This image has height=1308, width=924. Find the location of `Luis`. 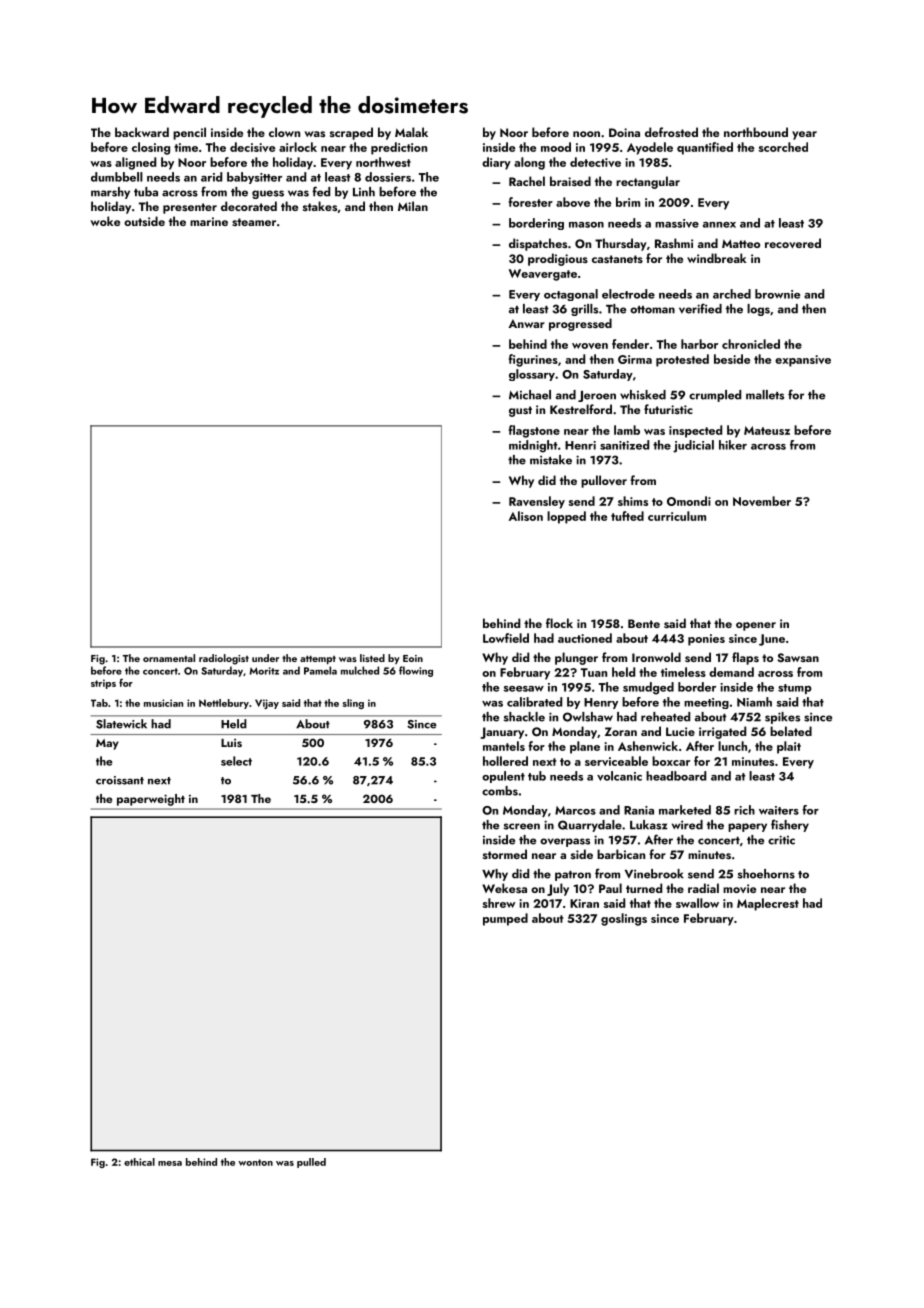

Luis is located at coordinates (231, 743).
